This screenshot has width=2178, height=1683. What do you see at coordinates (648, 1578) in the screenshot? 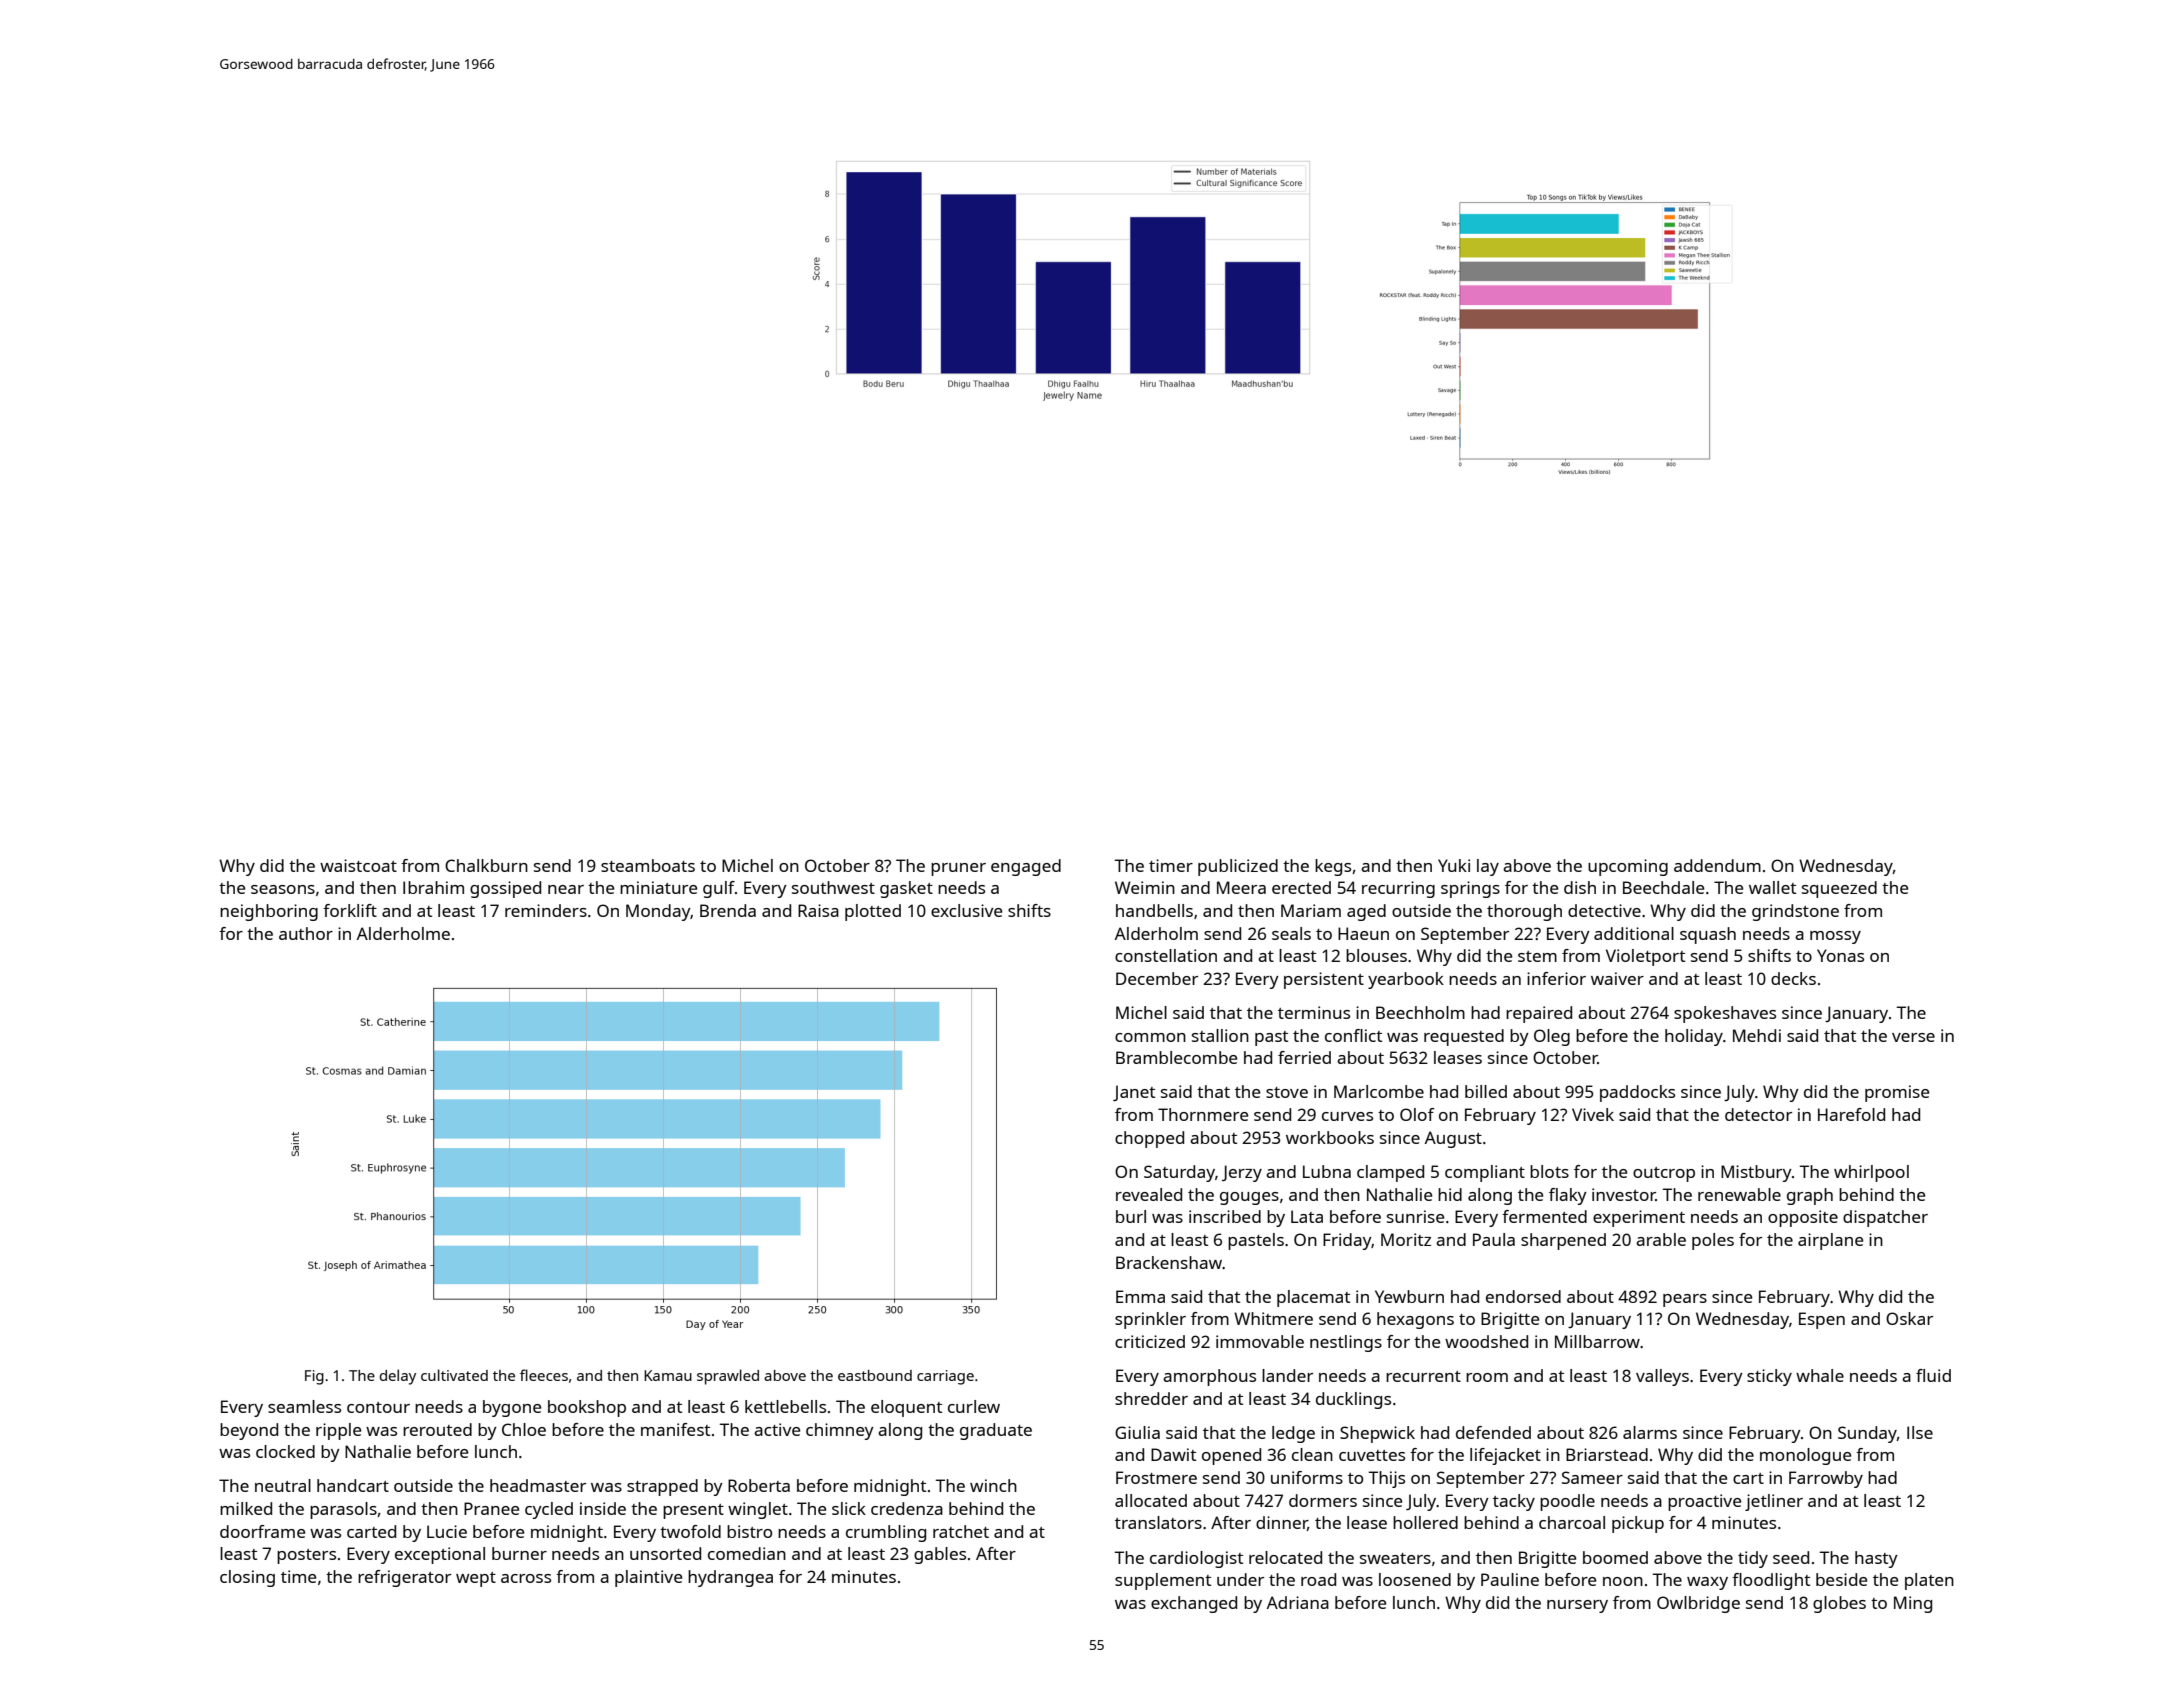
I see `plaintive` at bounding box center [648, 1578].
